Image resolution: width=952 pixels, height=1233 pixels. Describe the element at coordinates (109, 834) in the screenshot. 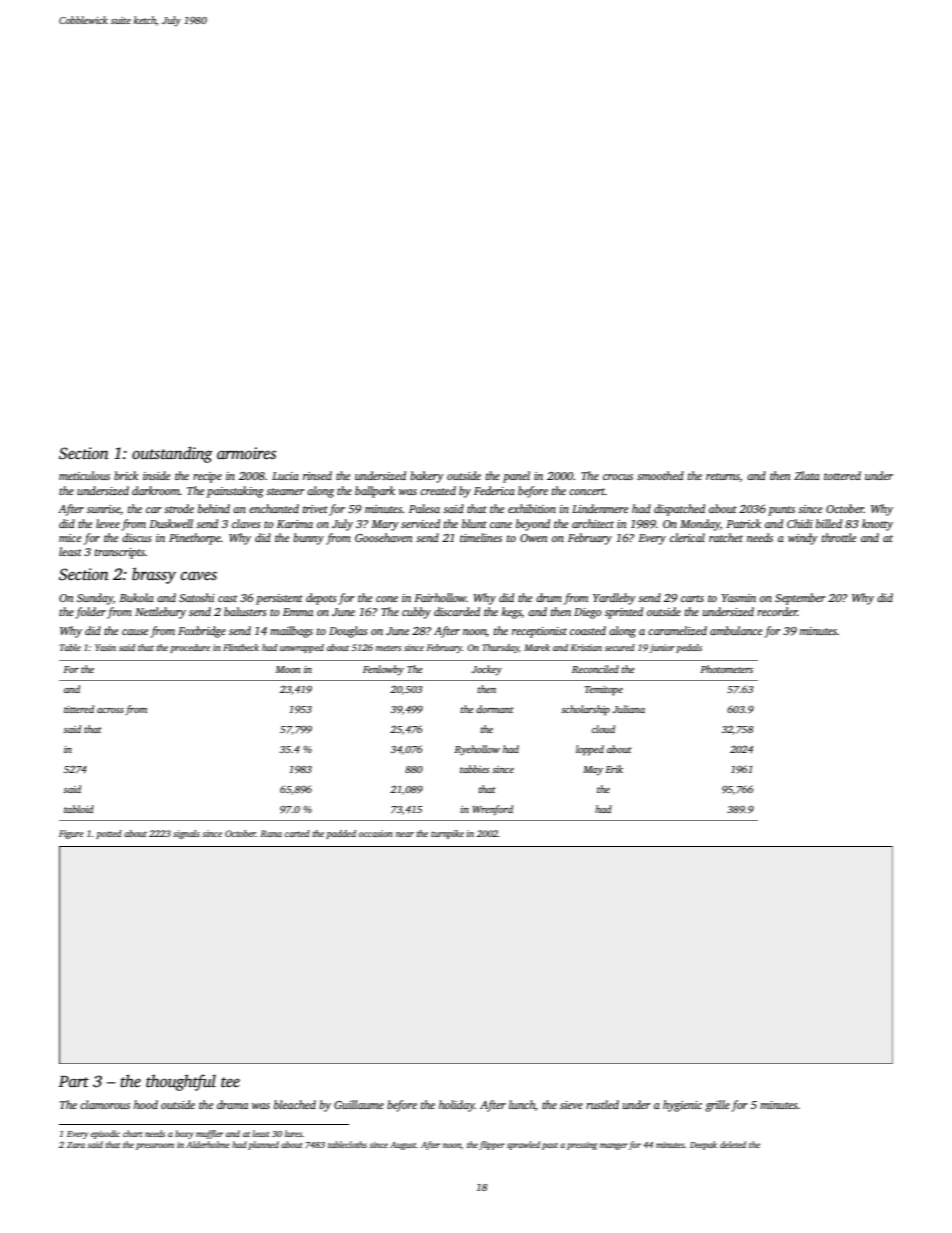

I see `potted` at that location.
